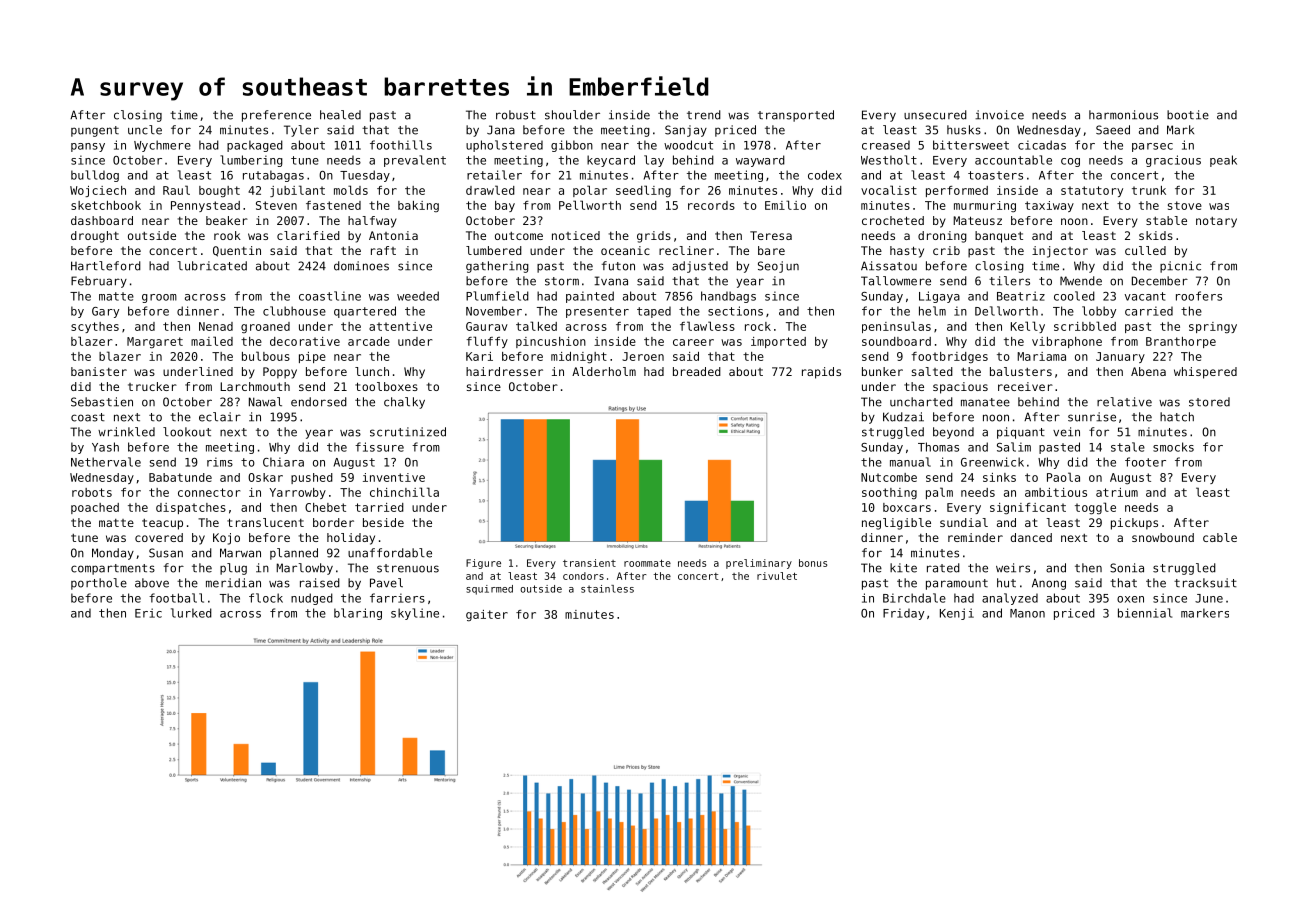  What do you see at coordinates (319, 402) in the screenshot?
I see `endorsed` at bounding box center [319, 402].
